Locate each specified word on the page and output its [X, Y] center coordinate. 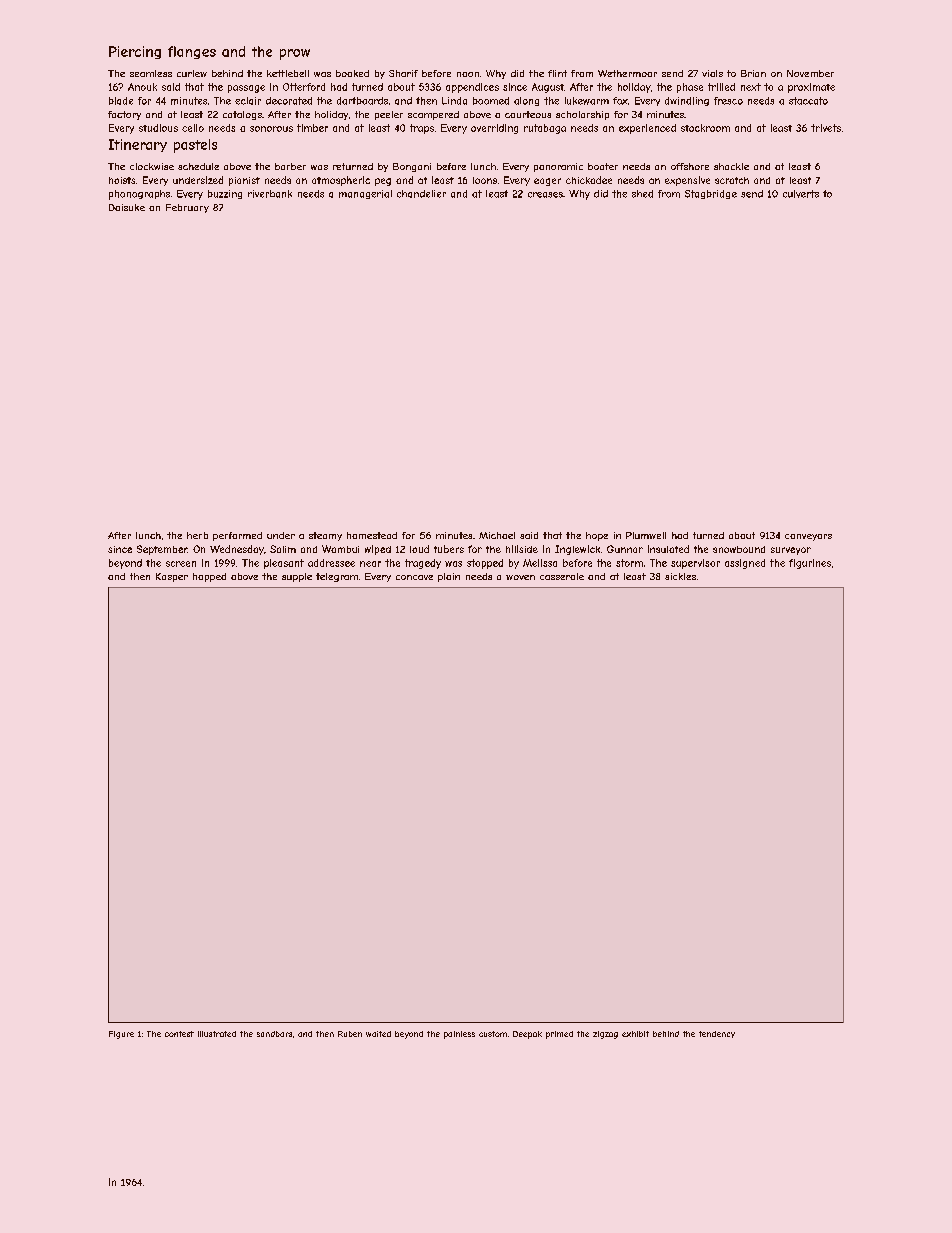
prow [295, 54]
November [810, 73]
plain [449, 577]
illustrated [217, 1034]
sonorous [271, 129]
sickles [680, 576]
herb [197, 535]
